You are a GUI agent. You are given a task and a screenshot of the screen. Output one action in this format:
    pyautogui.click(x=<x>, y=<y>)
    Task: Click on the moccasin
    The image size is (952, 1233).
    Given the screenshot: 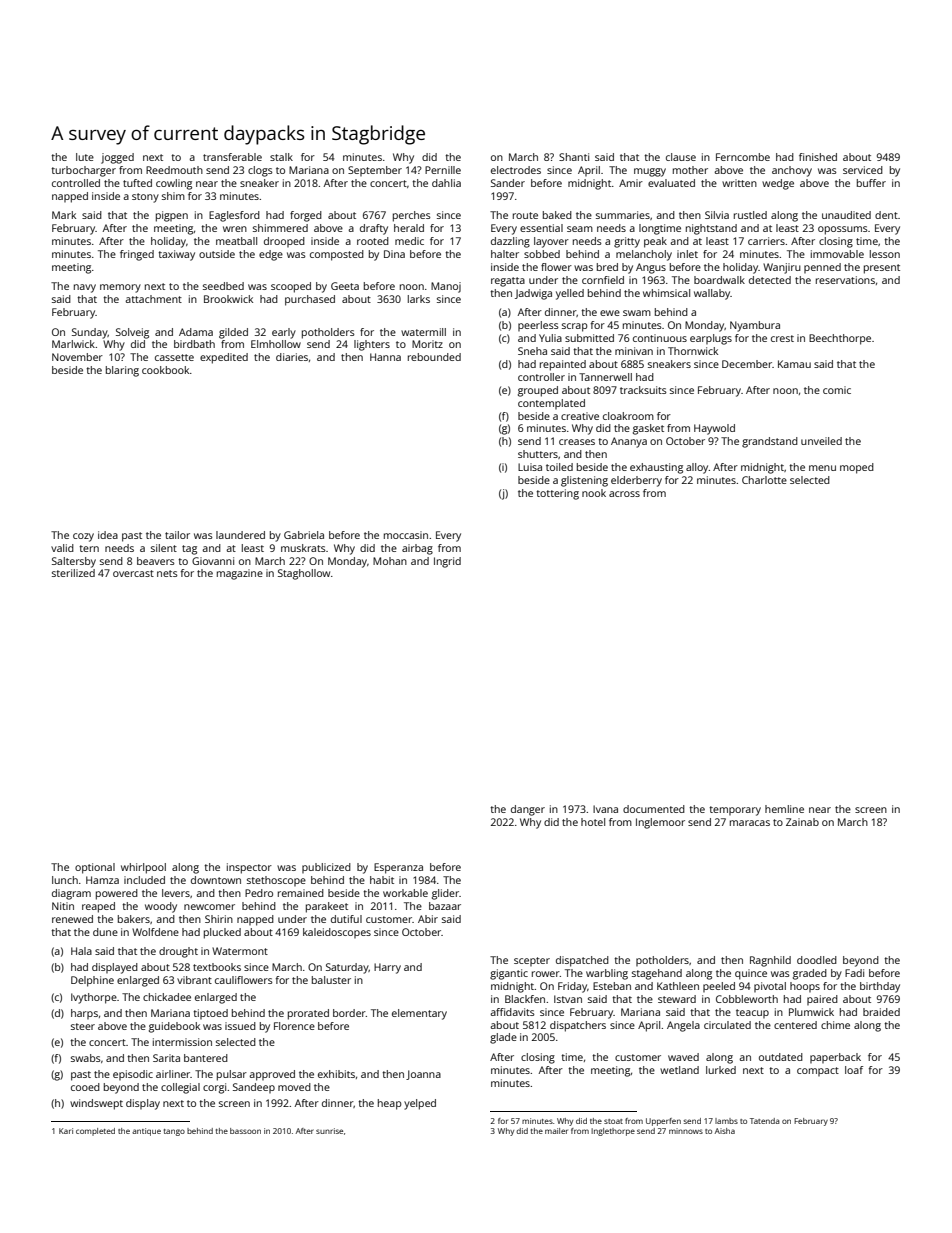 What is the action you would take?
    pyautogui.click(x=406, y=535)
